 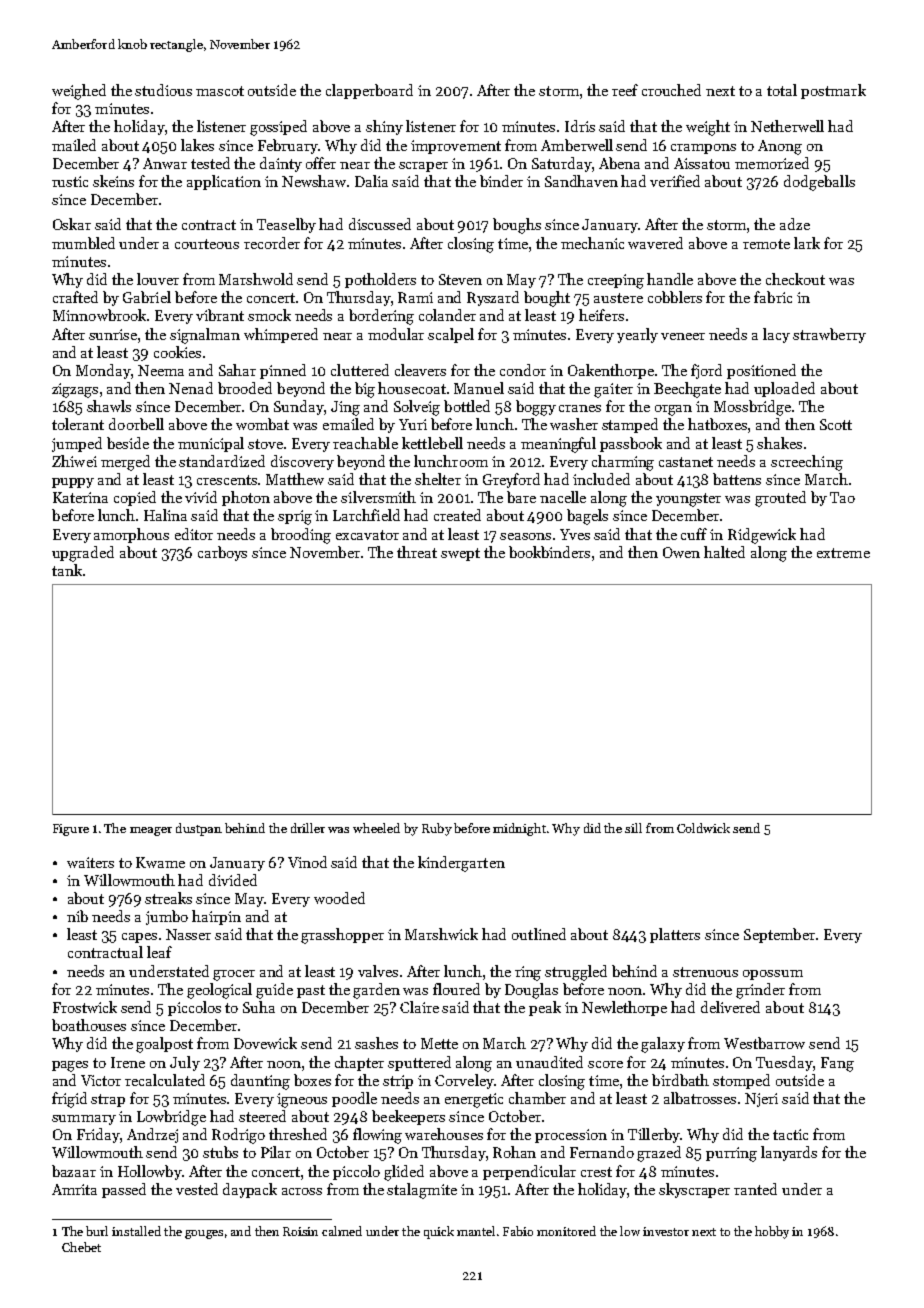 I want to click on hobby, so click(x=772, y=1232).
